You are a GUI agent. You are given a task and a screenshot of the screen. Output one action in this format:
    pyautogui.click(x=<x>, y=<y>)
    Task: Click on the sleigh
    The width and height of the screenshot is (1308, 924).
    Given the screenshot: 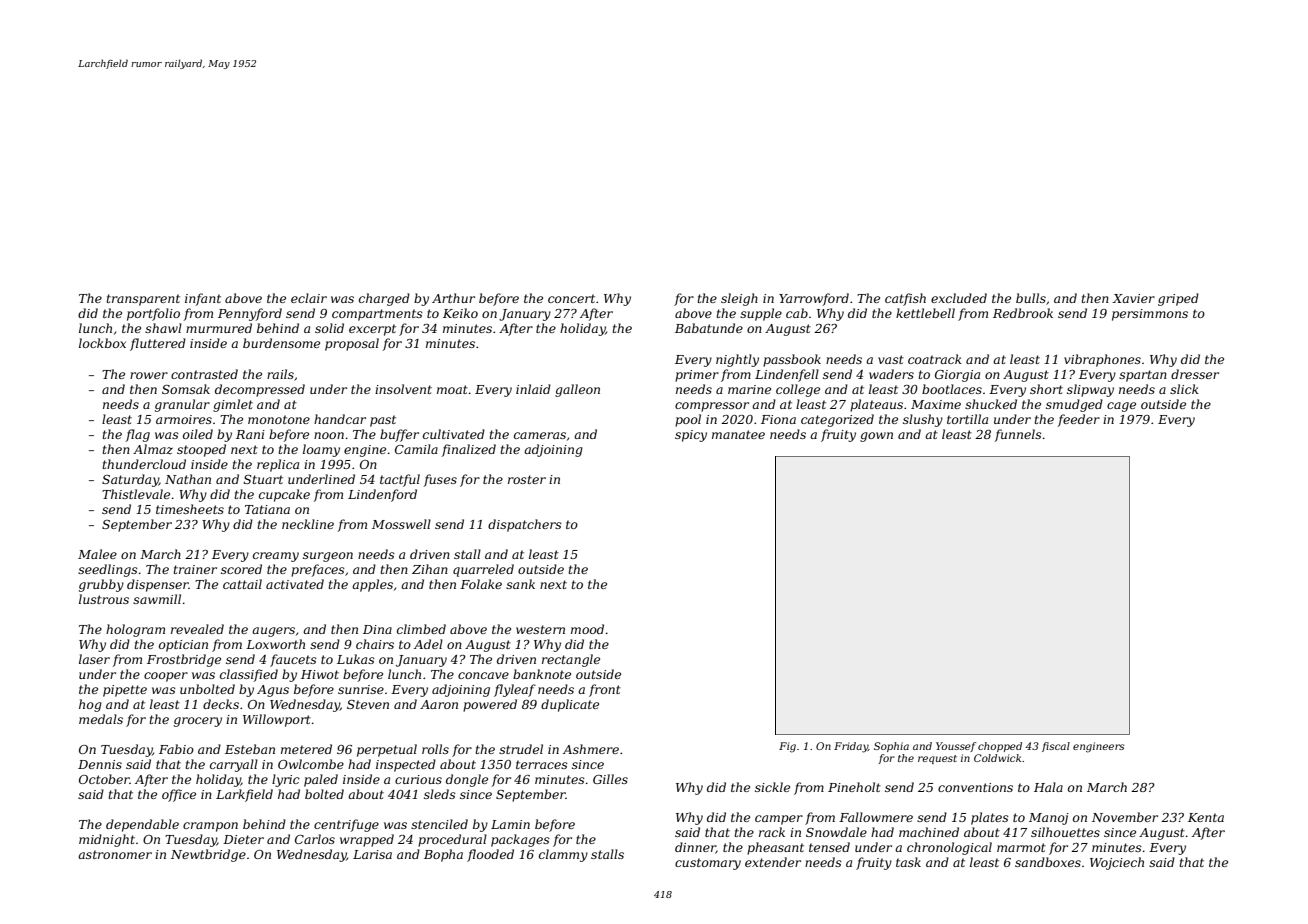 What is the action you would take?
    pyautogui.click(x=739, y=299)
